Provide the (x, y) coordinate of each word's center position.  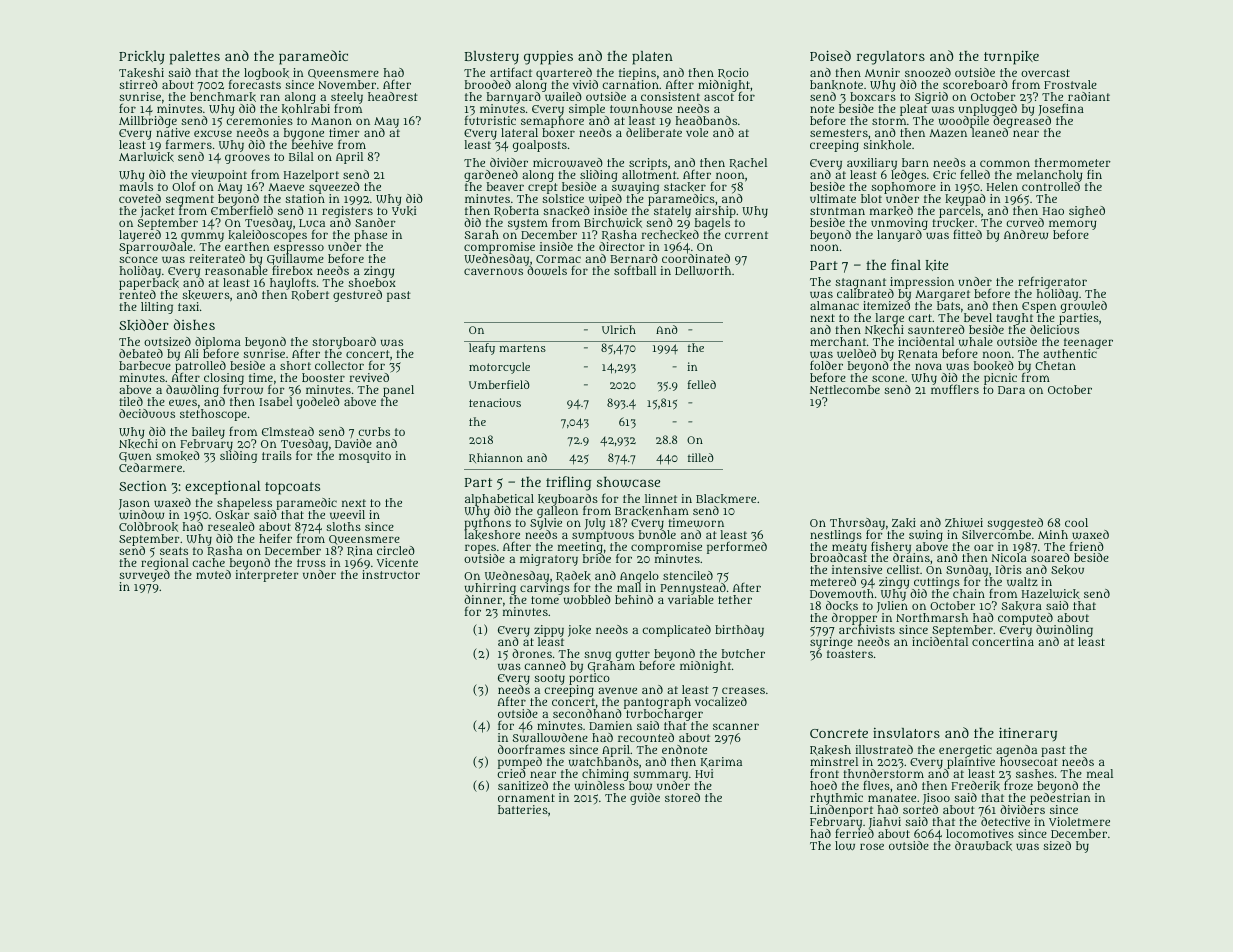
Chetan (1055, 365)
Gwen (135, 457)
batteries (523, 809)
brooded (488, 84)
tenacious (495, 402)
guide (645, 799)
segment (190, 200)
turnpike (1011, 57)
